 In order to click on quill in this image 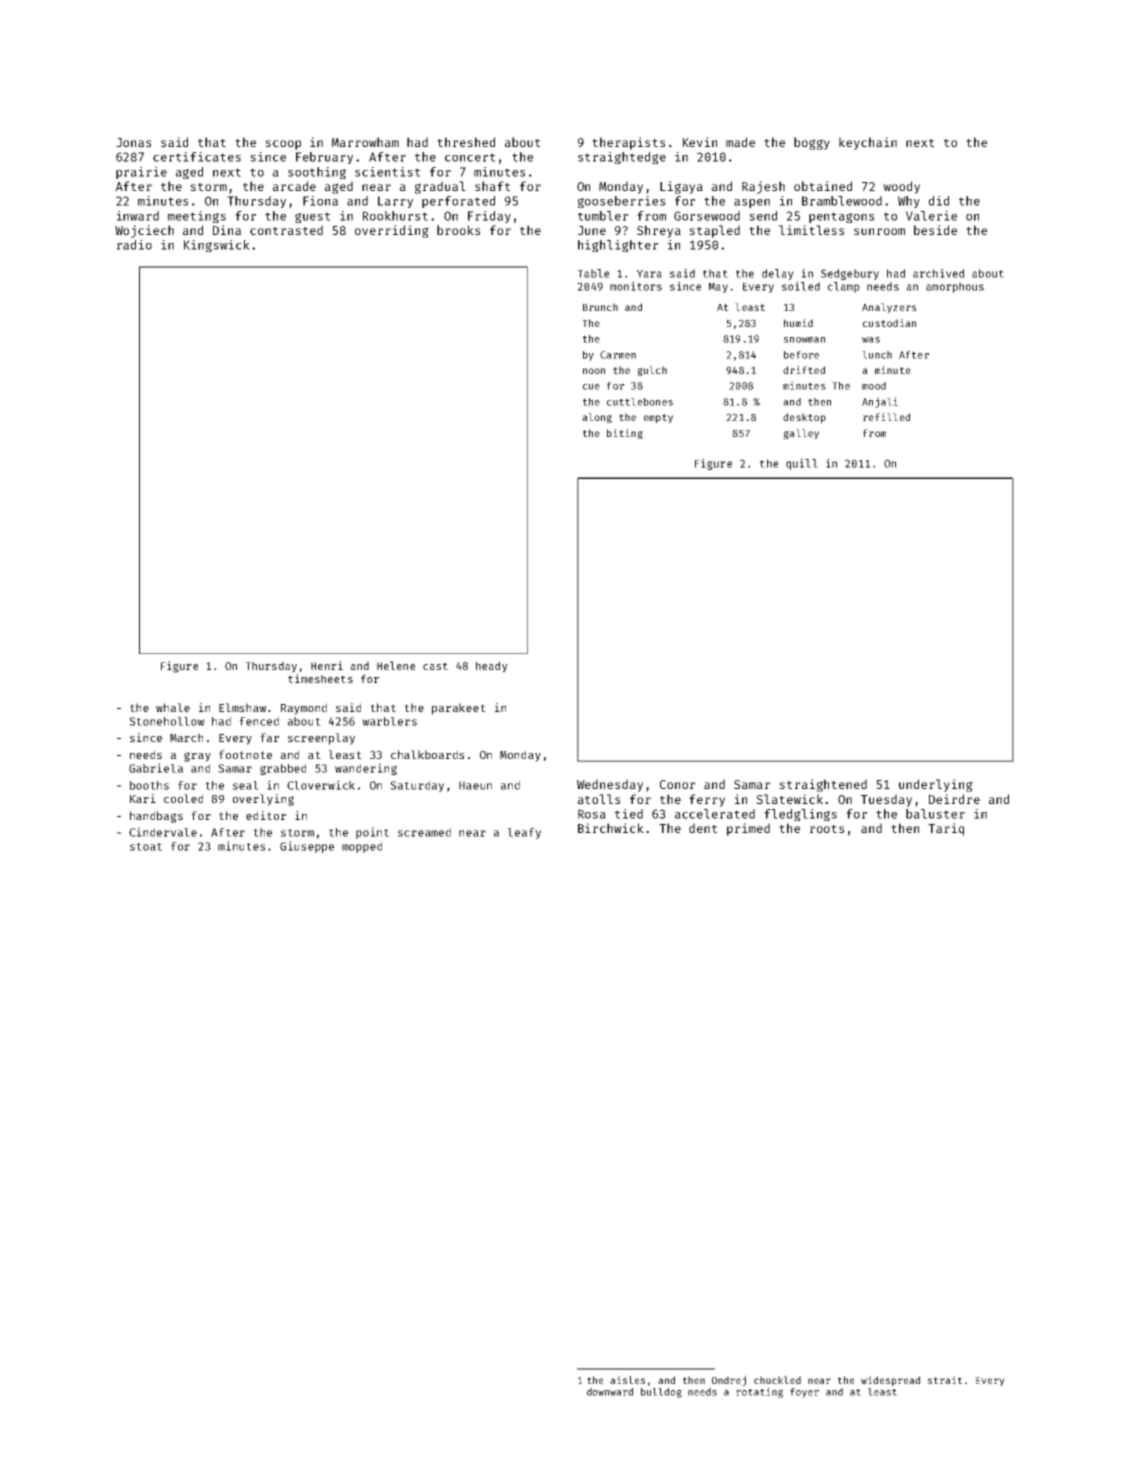, I will do `click(802, 464)`.
